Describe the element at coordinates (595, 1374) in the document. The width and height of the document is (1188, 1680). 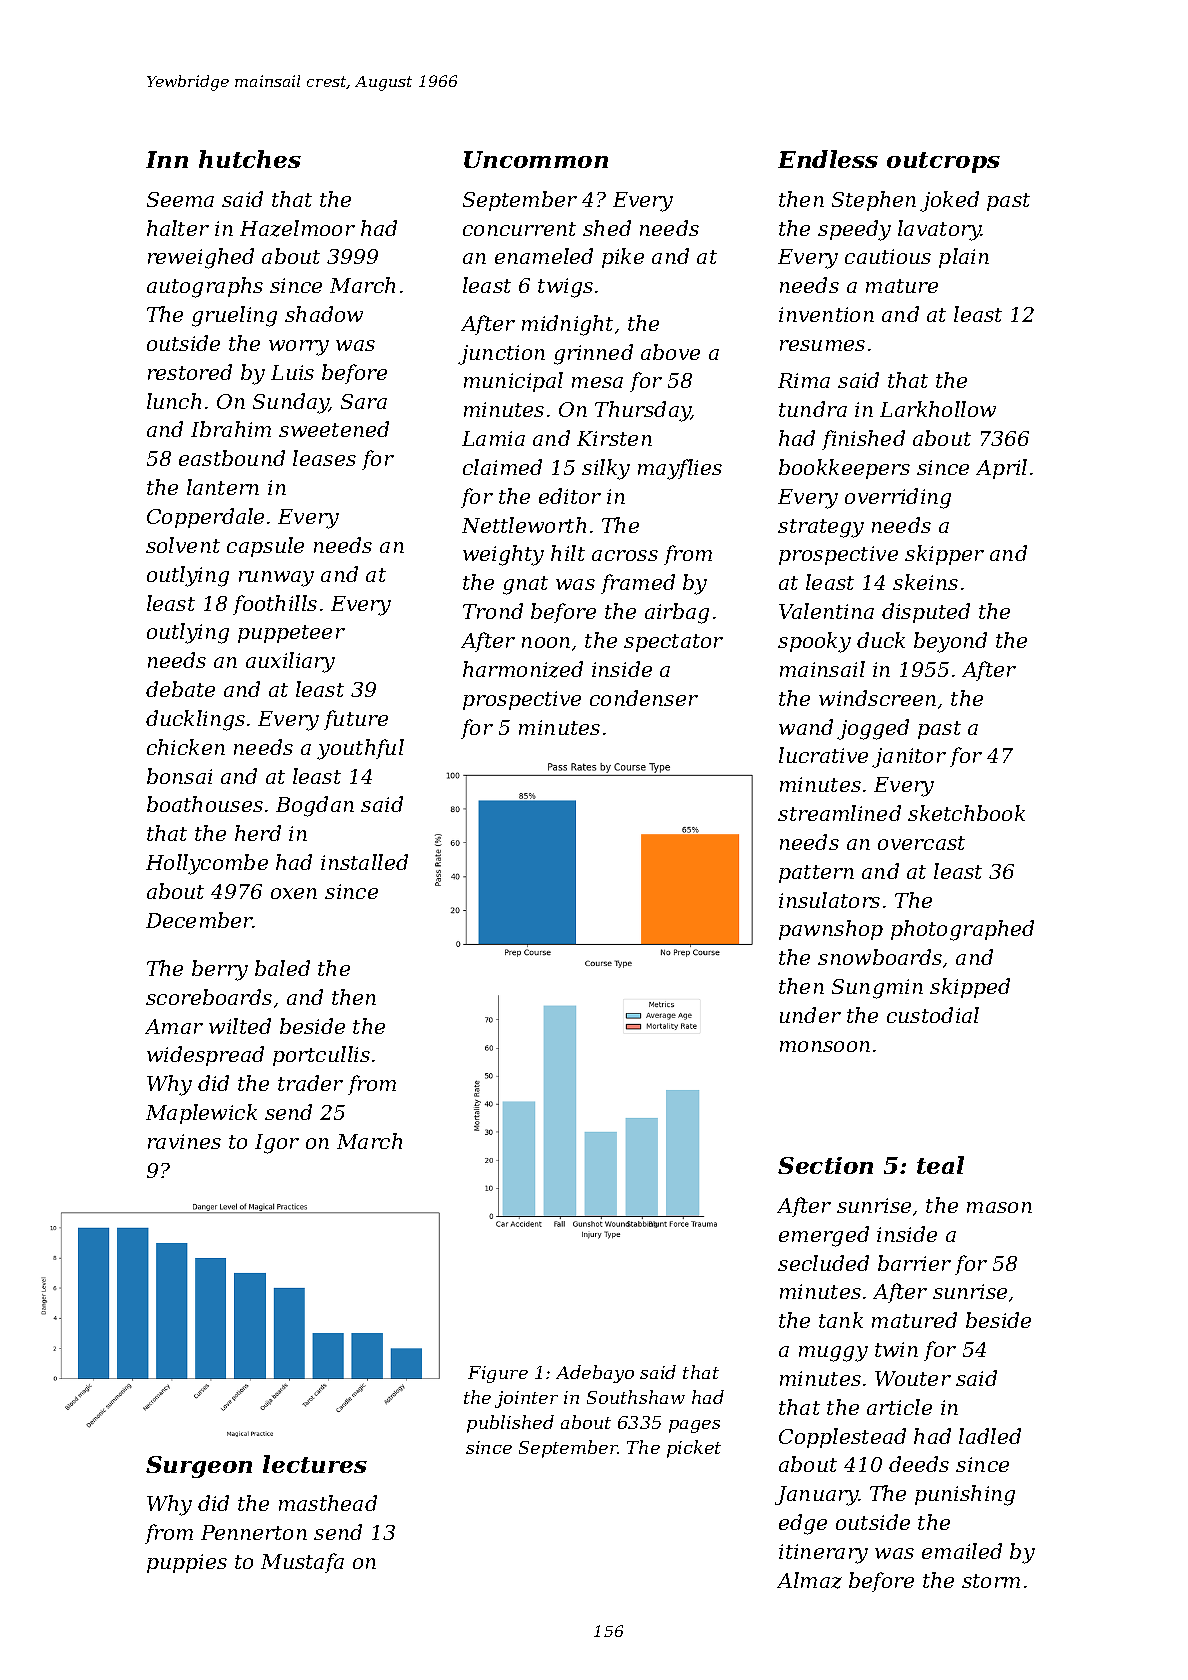
I see `Adebayo` at that location.
